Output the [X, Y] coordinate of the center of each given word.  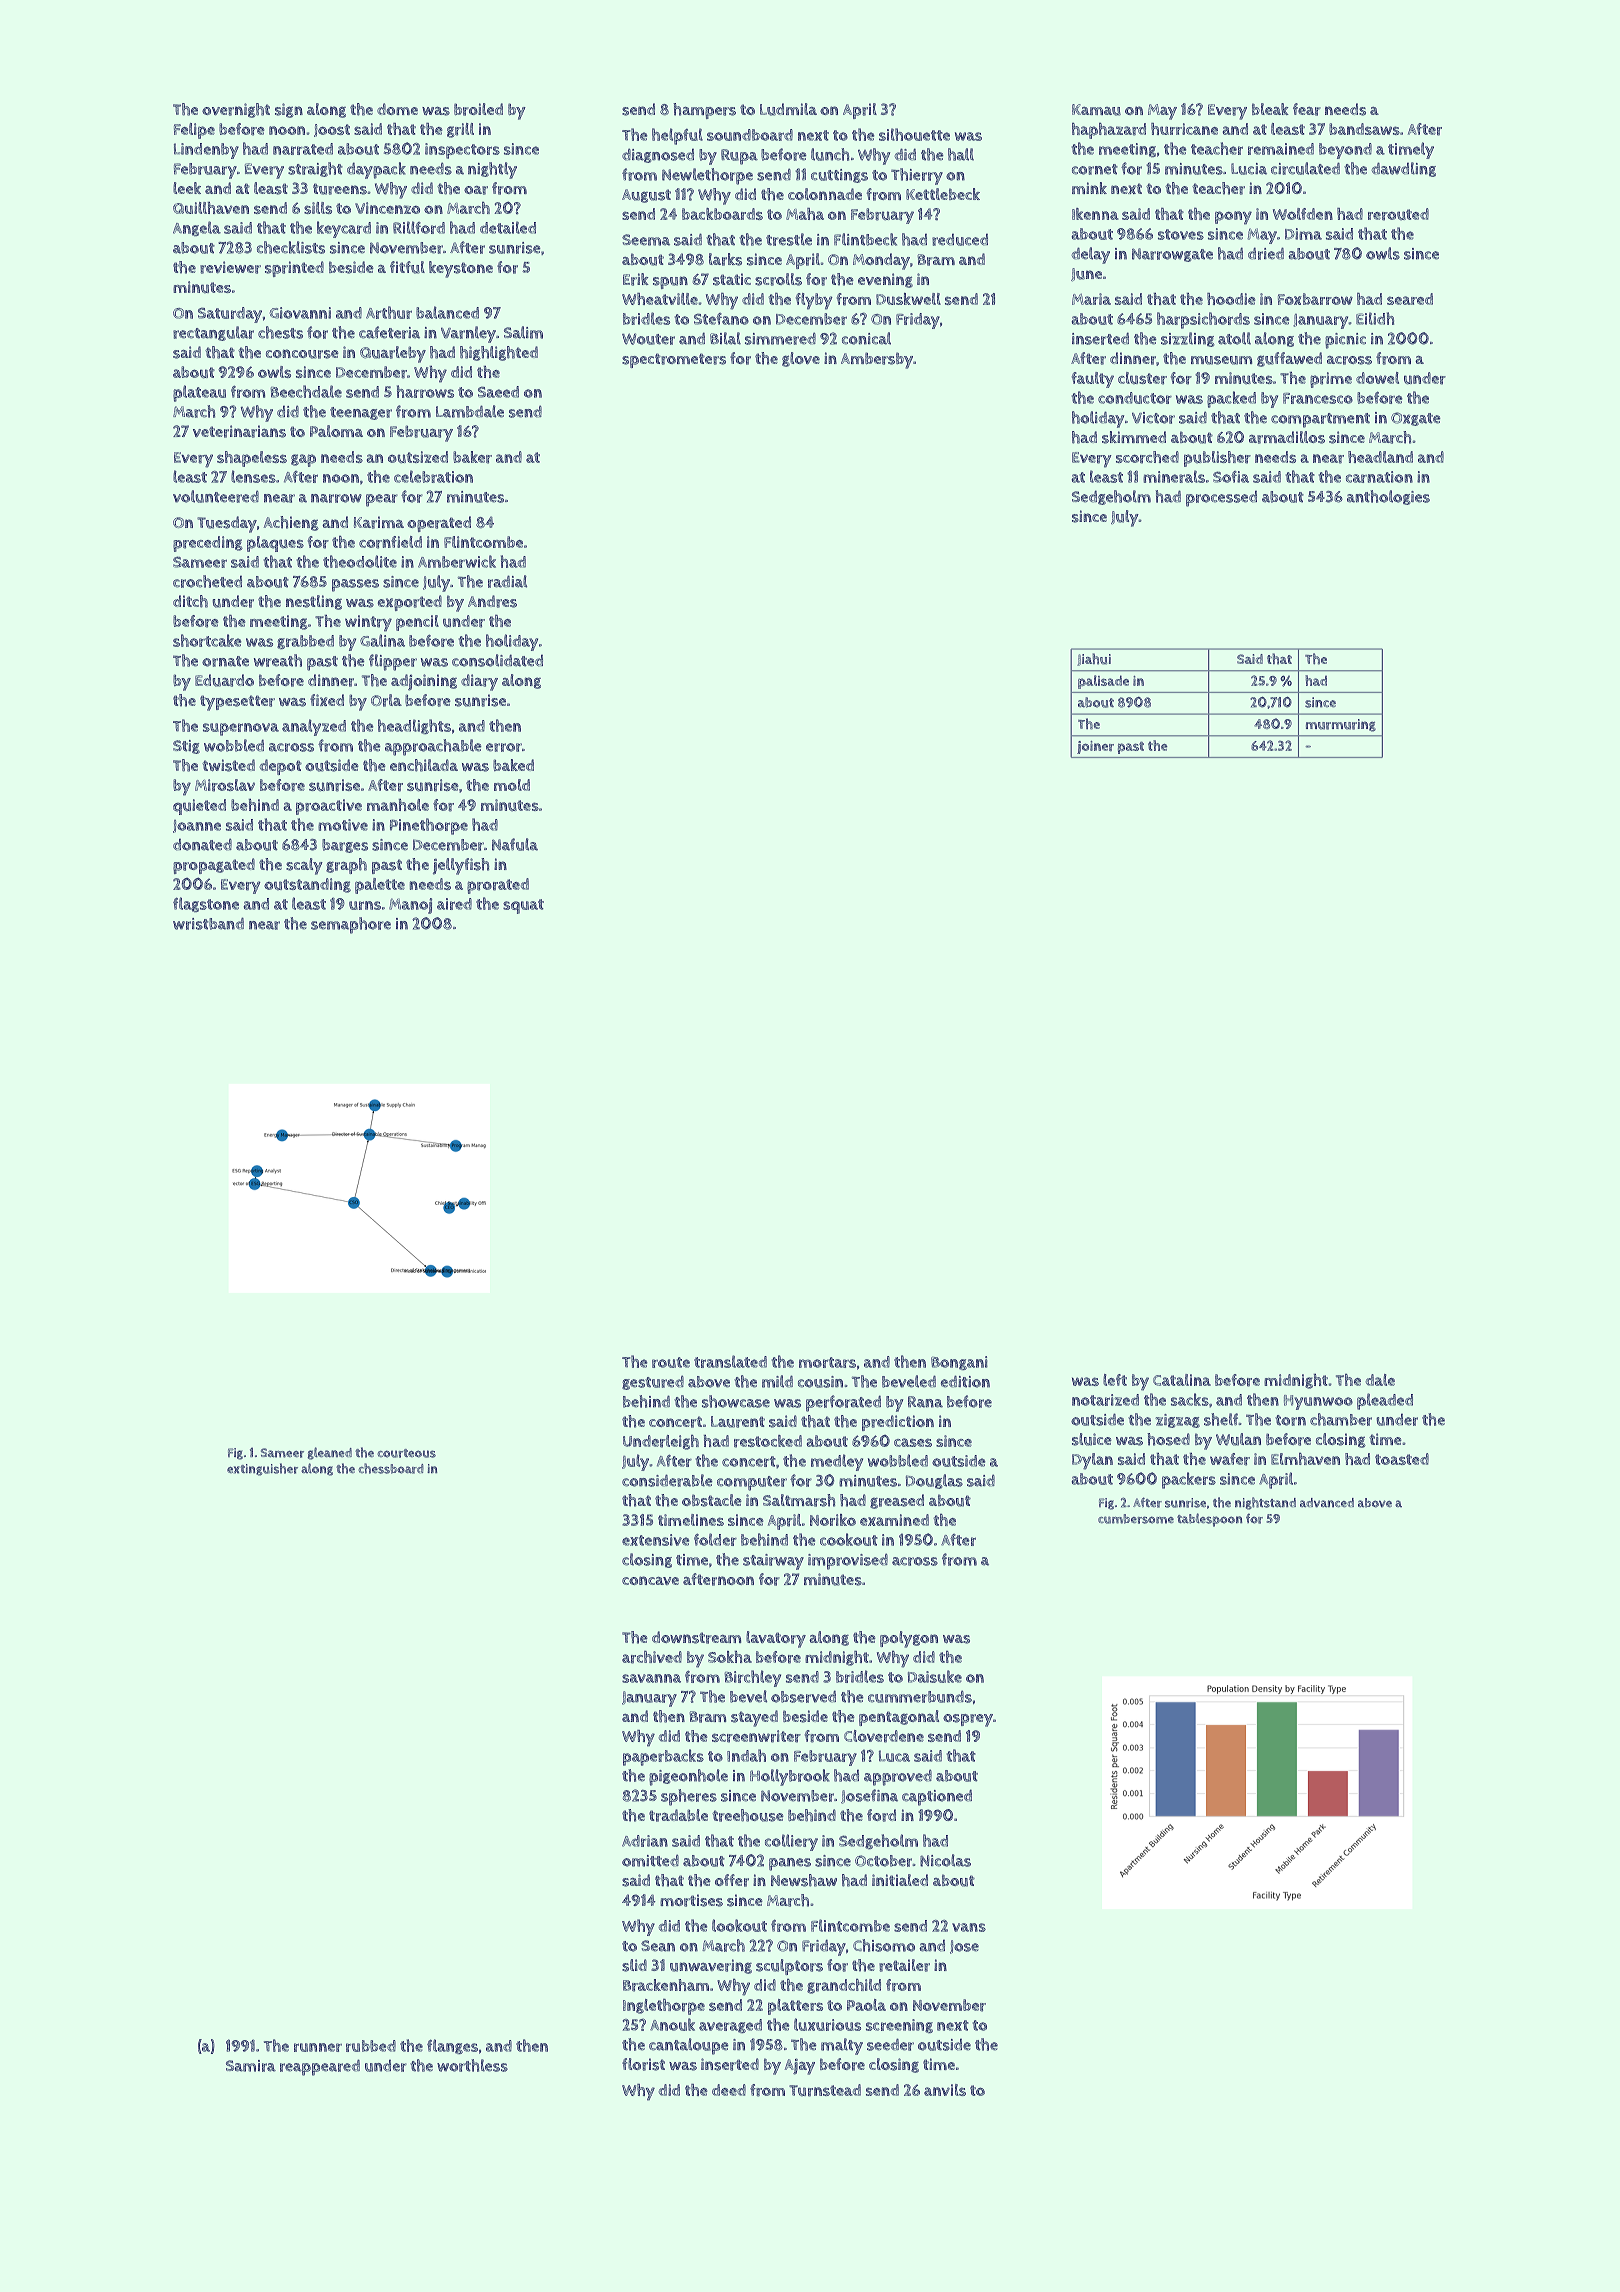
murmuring [1341, 725]
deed [729, 2090]
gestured [653, 1382]
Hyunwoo [1318, 1402]
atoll [1234, 338]
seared [1410, 299]
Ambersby [877, 360]
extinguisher [262, 1469]
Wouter [648, 339]
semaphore [351, 925]
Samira [251, 2066]
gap [303, 460]
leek [187, 188]
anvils [945, 2090]
